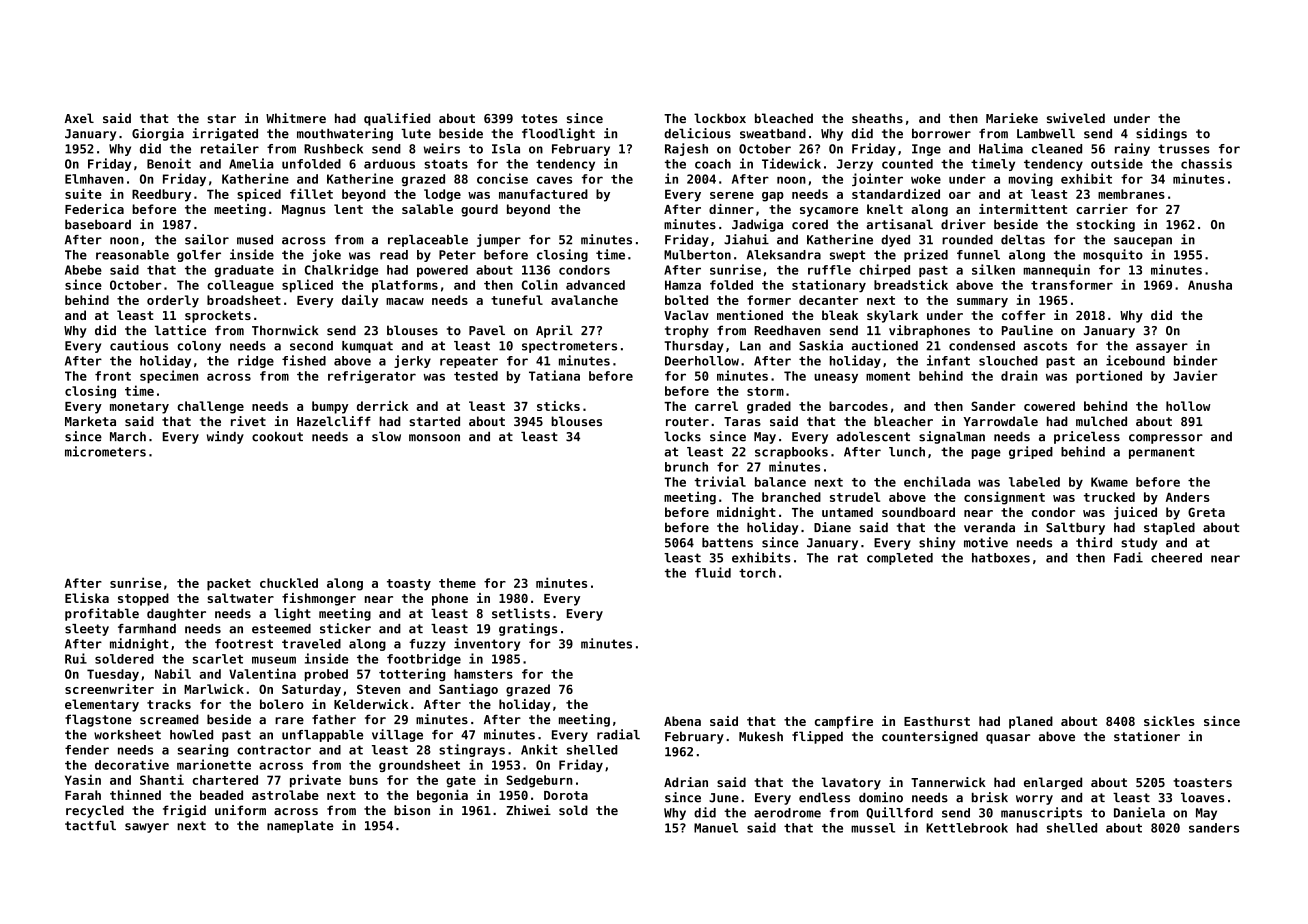  What do you see at coordinates (371, 704) in the page?
I see `Kelderwick` at bounding box center [371, 704].
